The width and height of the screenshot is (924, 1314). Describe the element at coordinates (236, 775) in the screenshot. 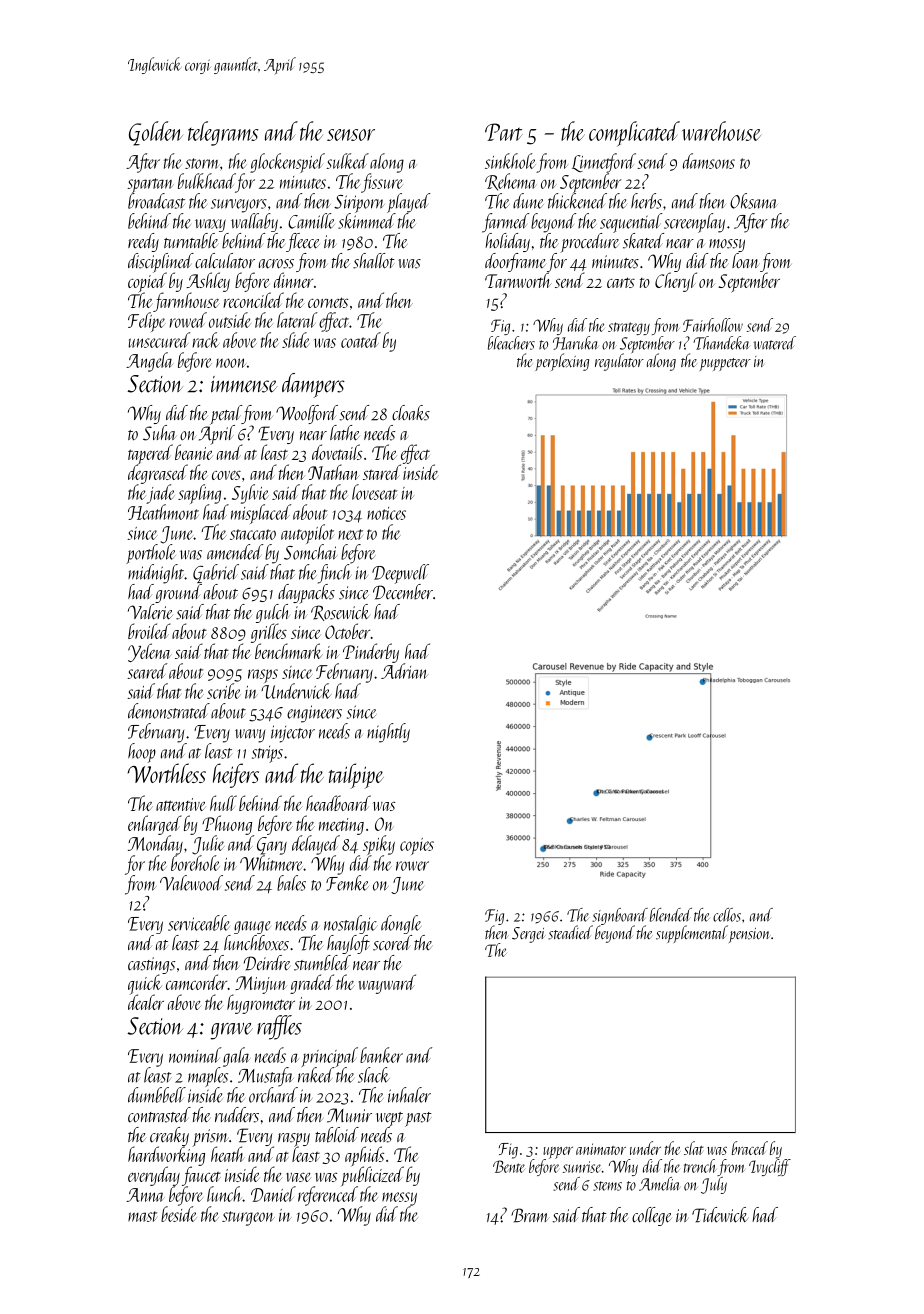

I see `heifers` at that location.
